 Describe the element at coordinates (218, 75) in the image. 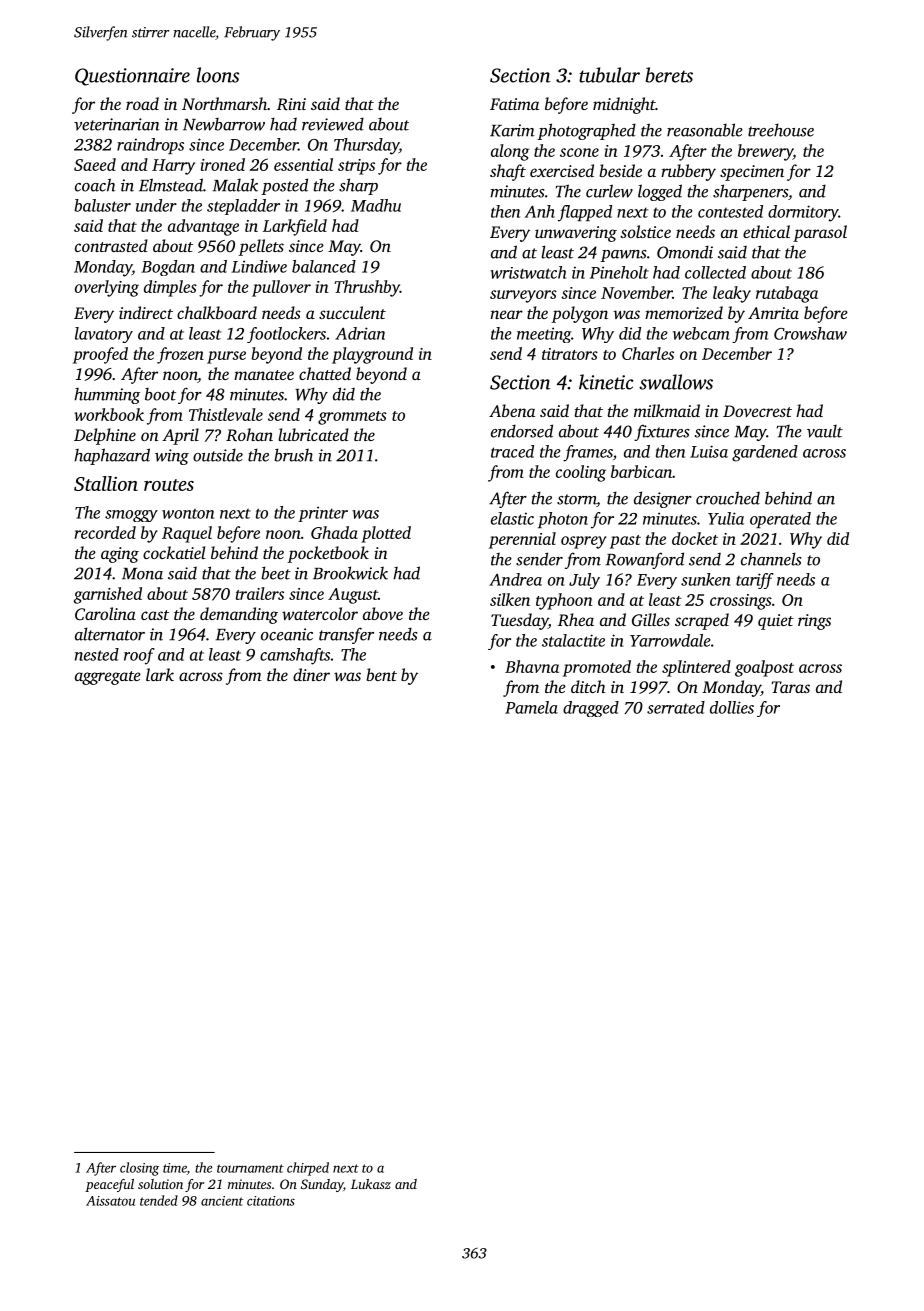

I see `loons` at that location.
